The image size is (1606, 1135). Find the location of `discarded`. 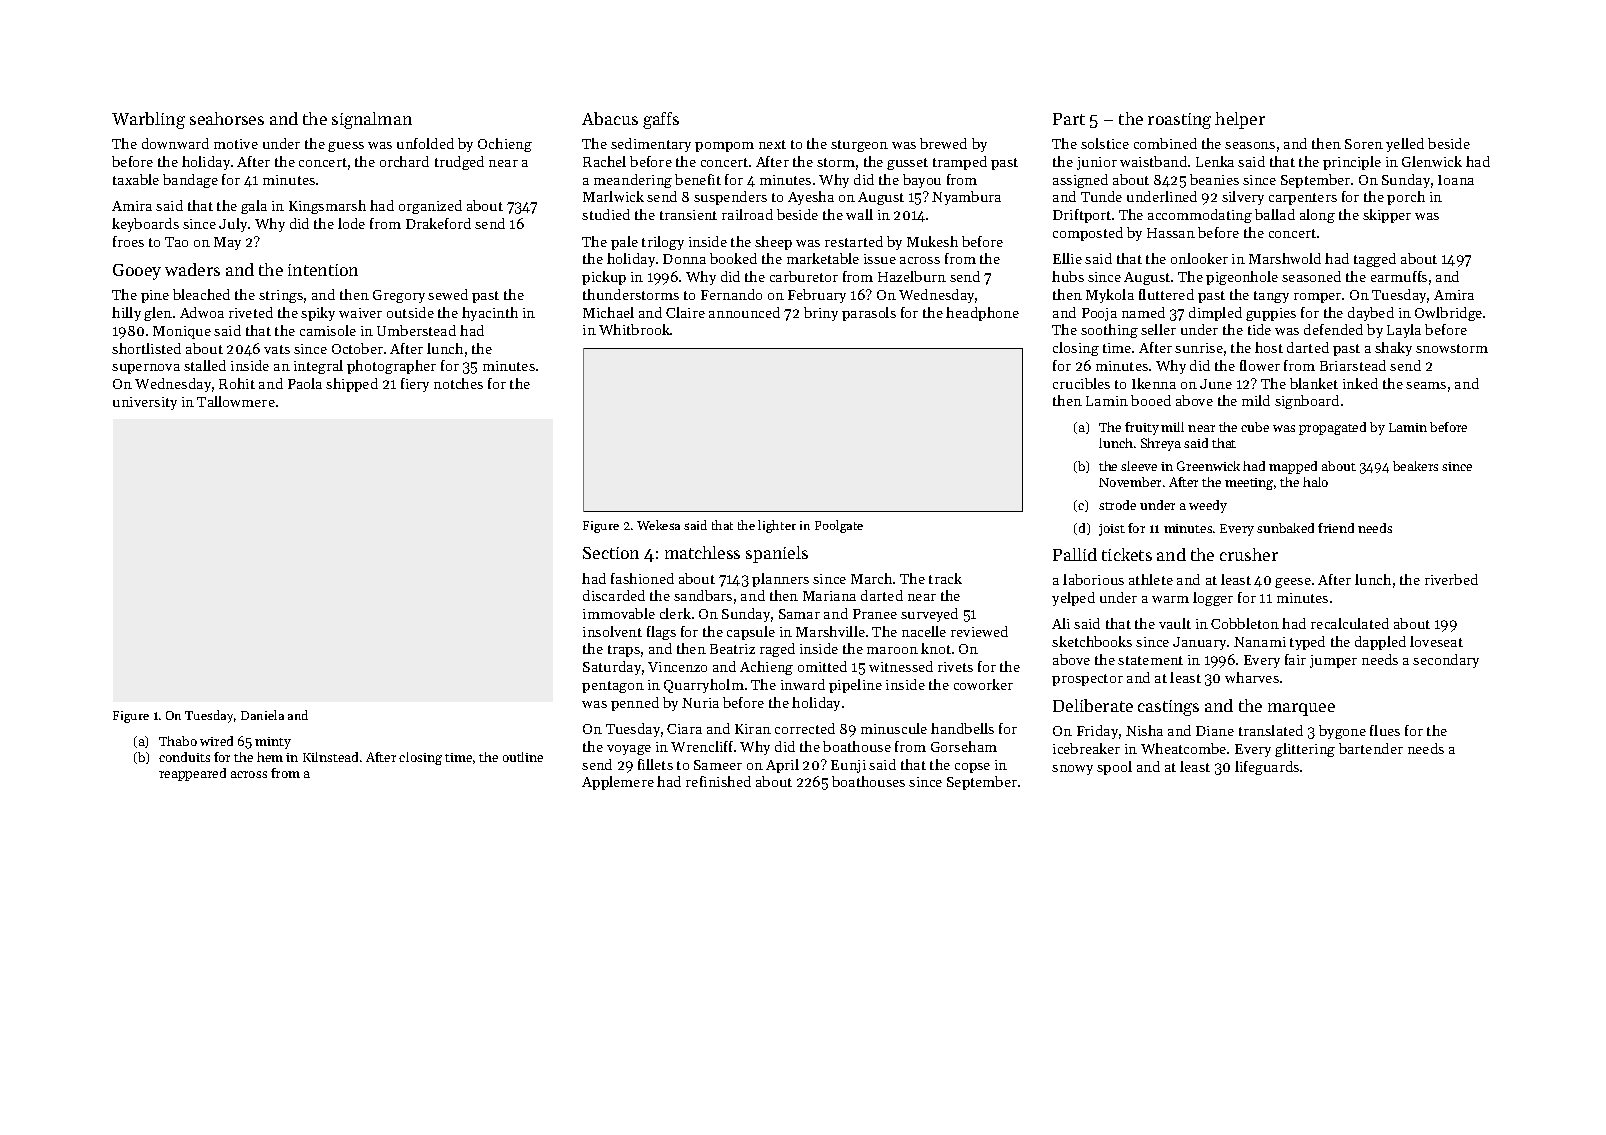

discarded is located at coordinates (614, 595).
